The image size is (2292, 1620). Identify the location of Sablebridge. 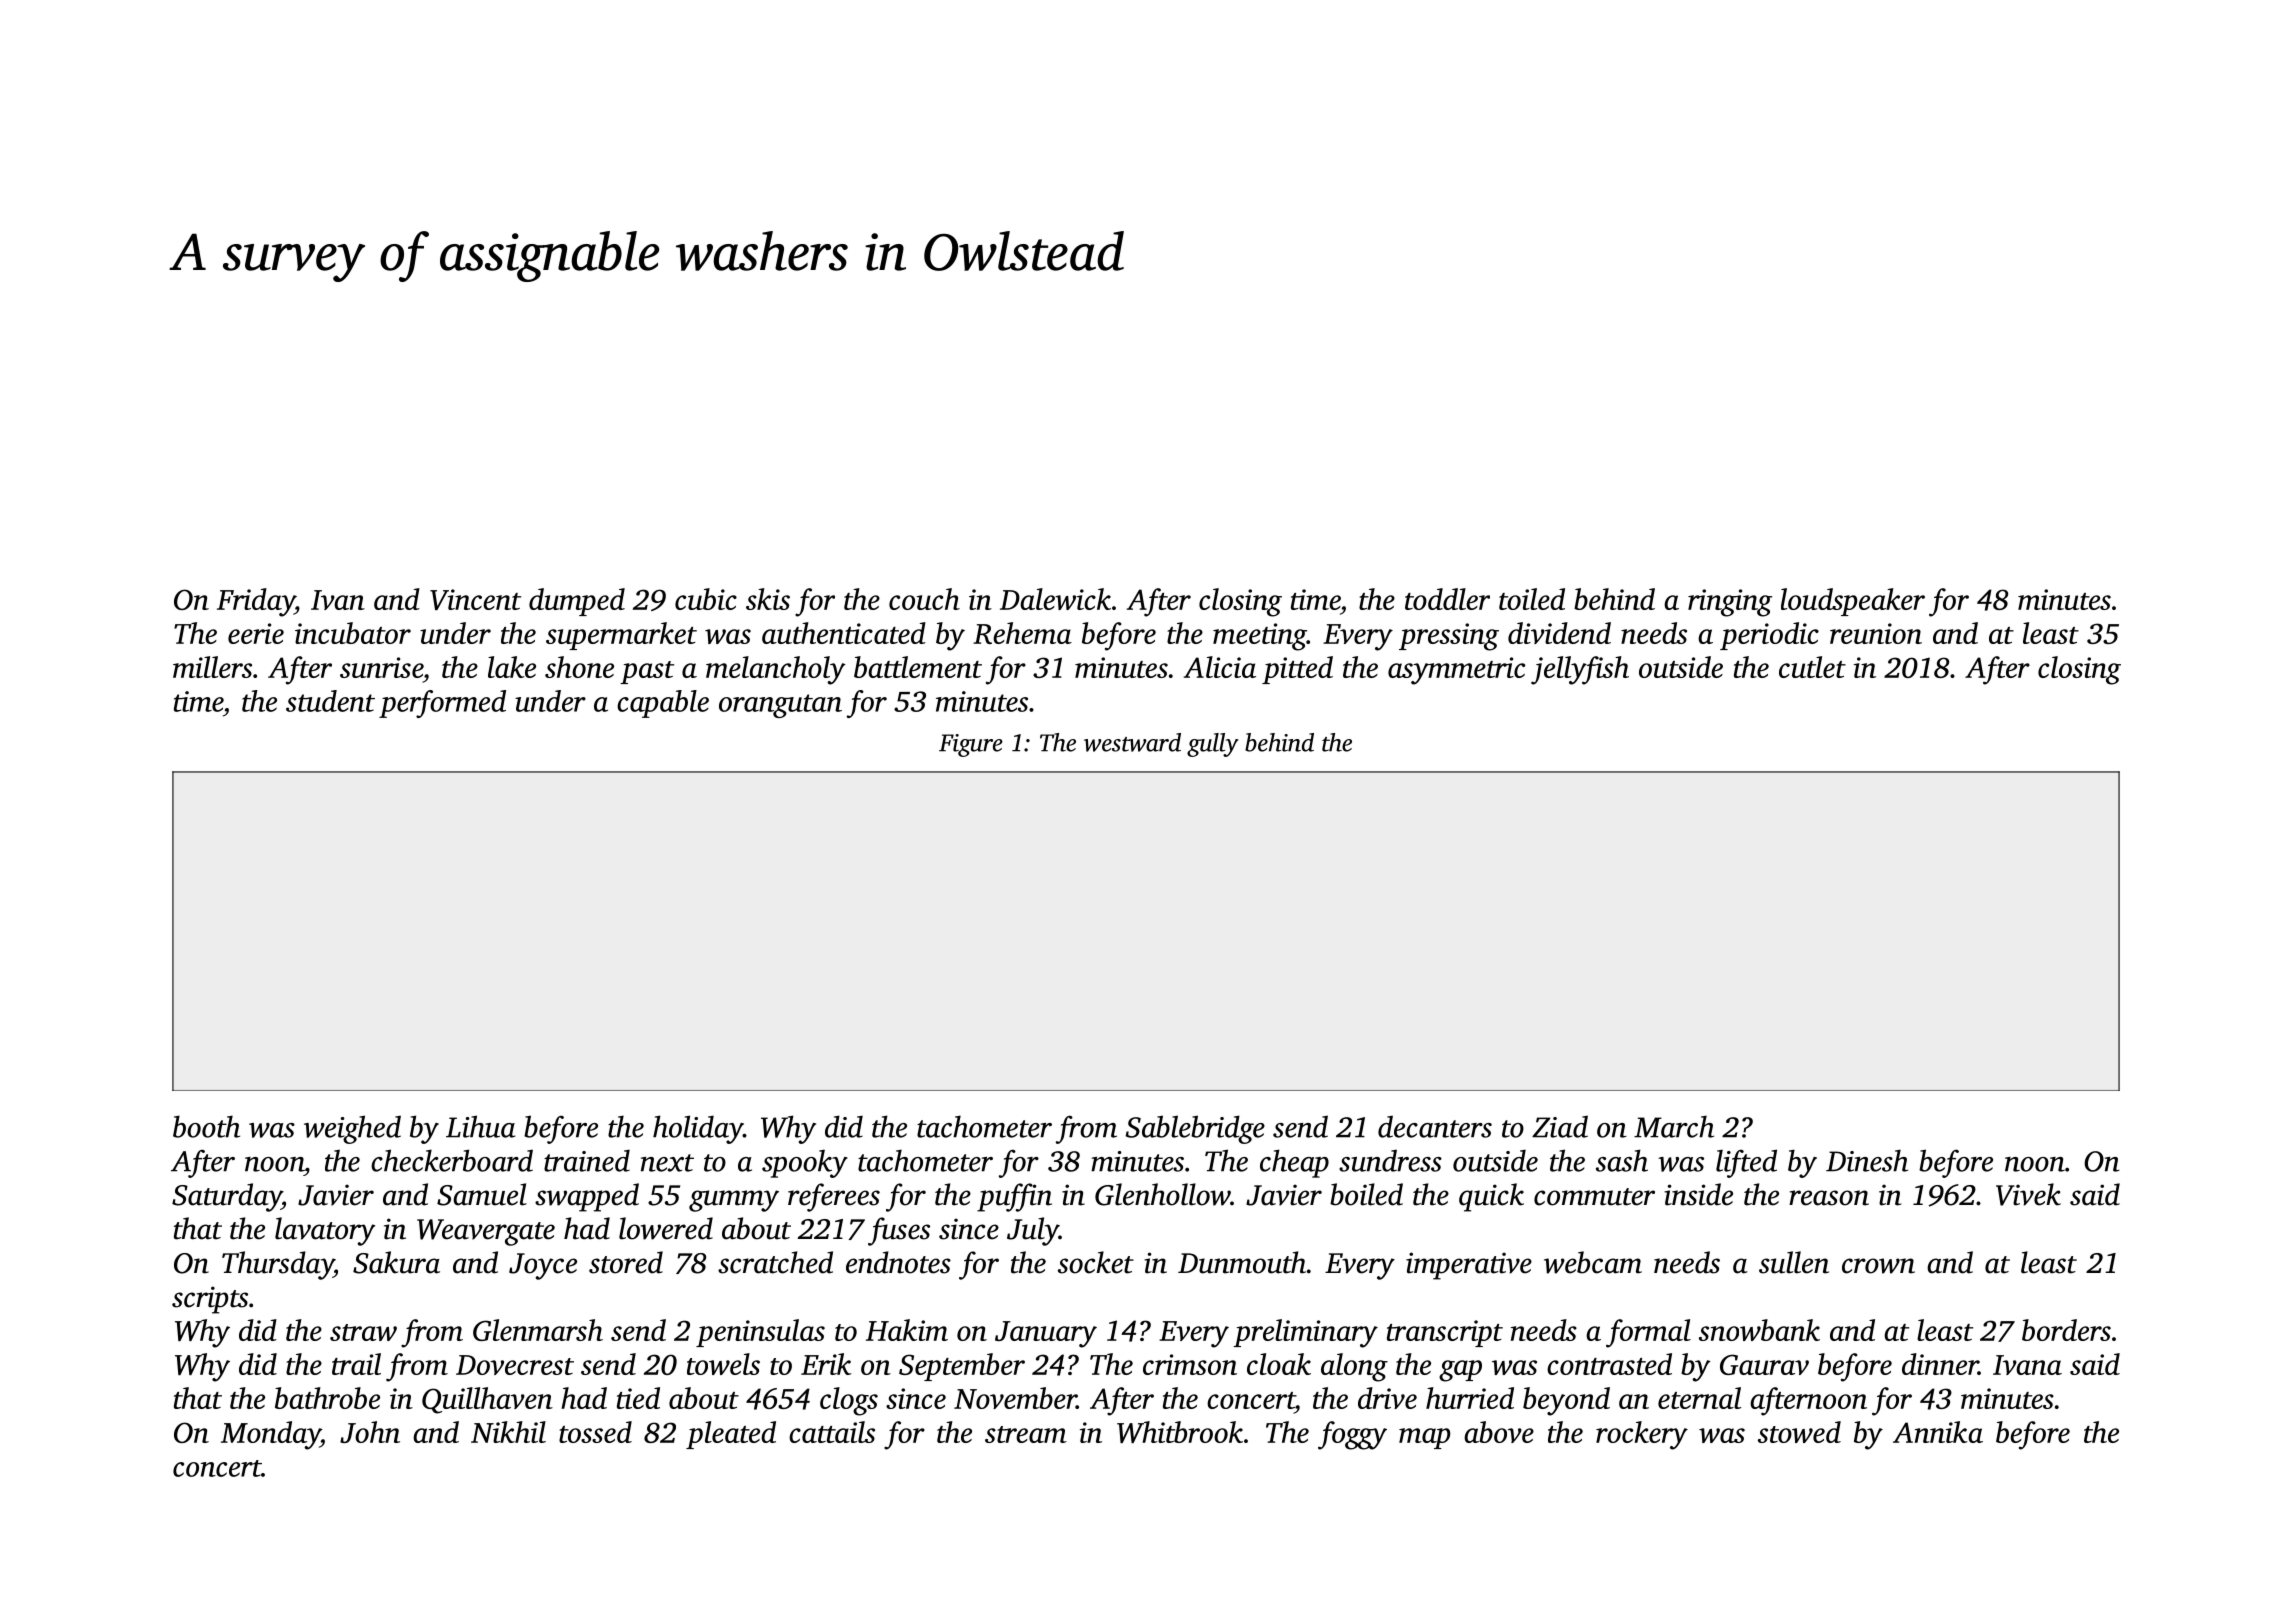
(1195, 1129).
